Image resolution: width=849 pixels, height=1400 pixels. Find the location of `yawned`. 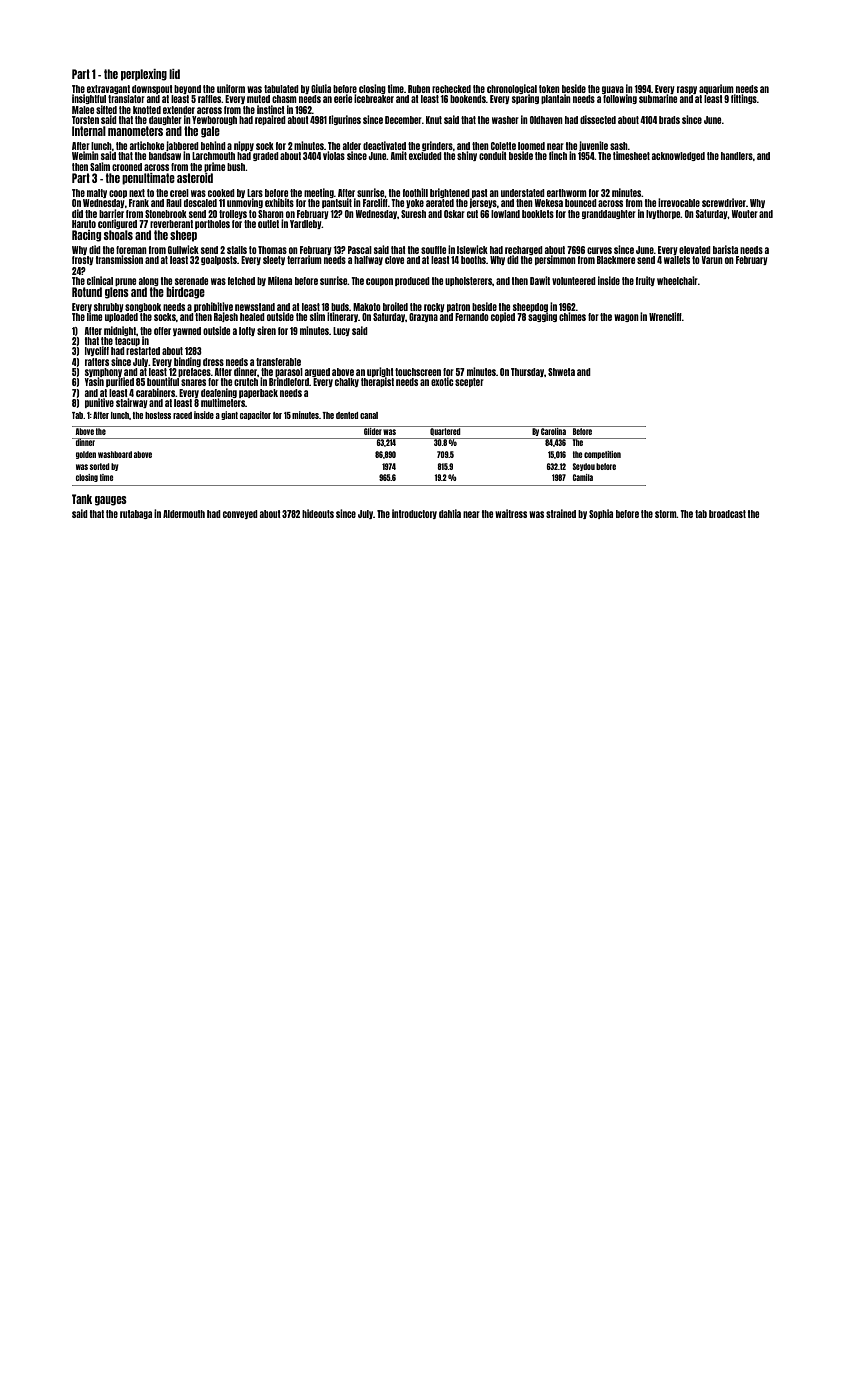

yawned is located at coordinates (187, 331).
